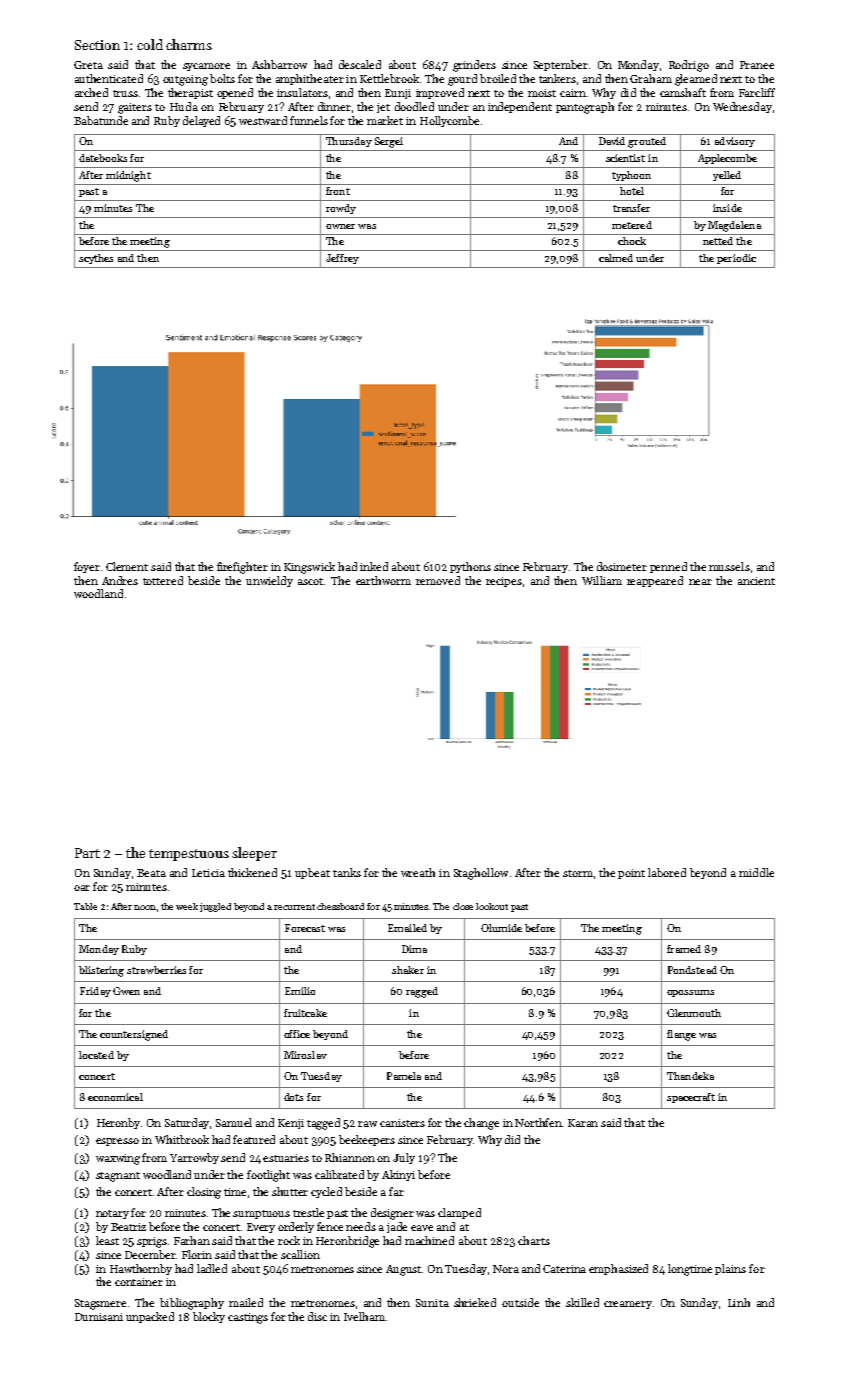  I want to click on foyer, so click(87, 567).
